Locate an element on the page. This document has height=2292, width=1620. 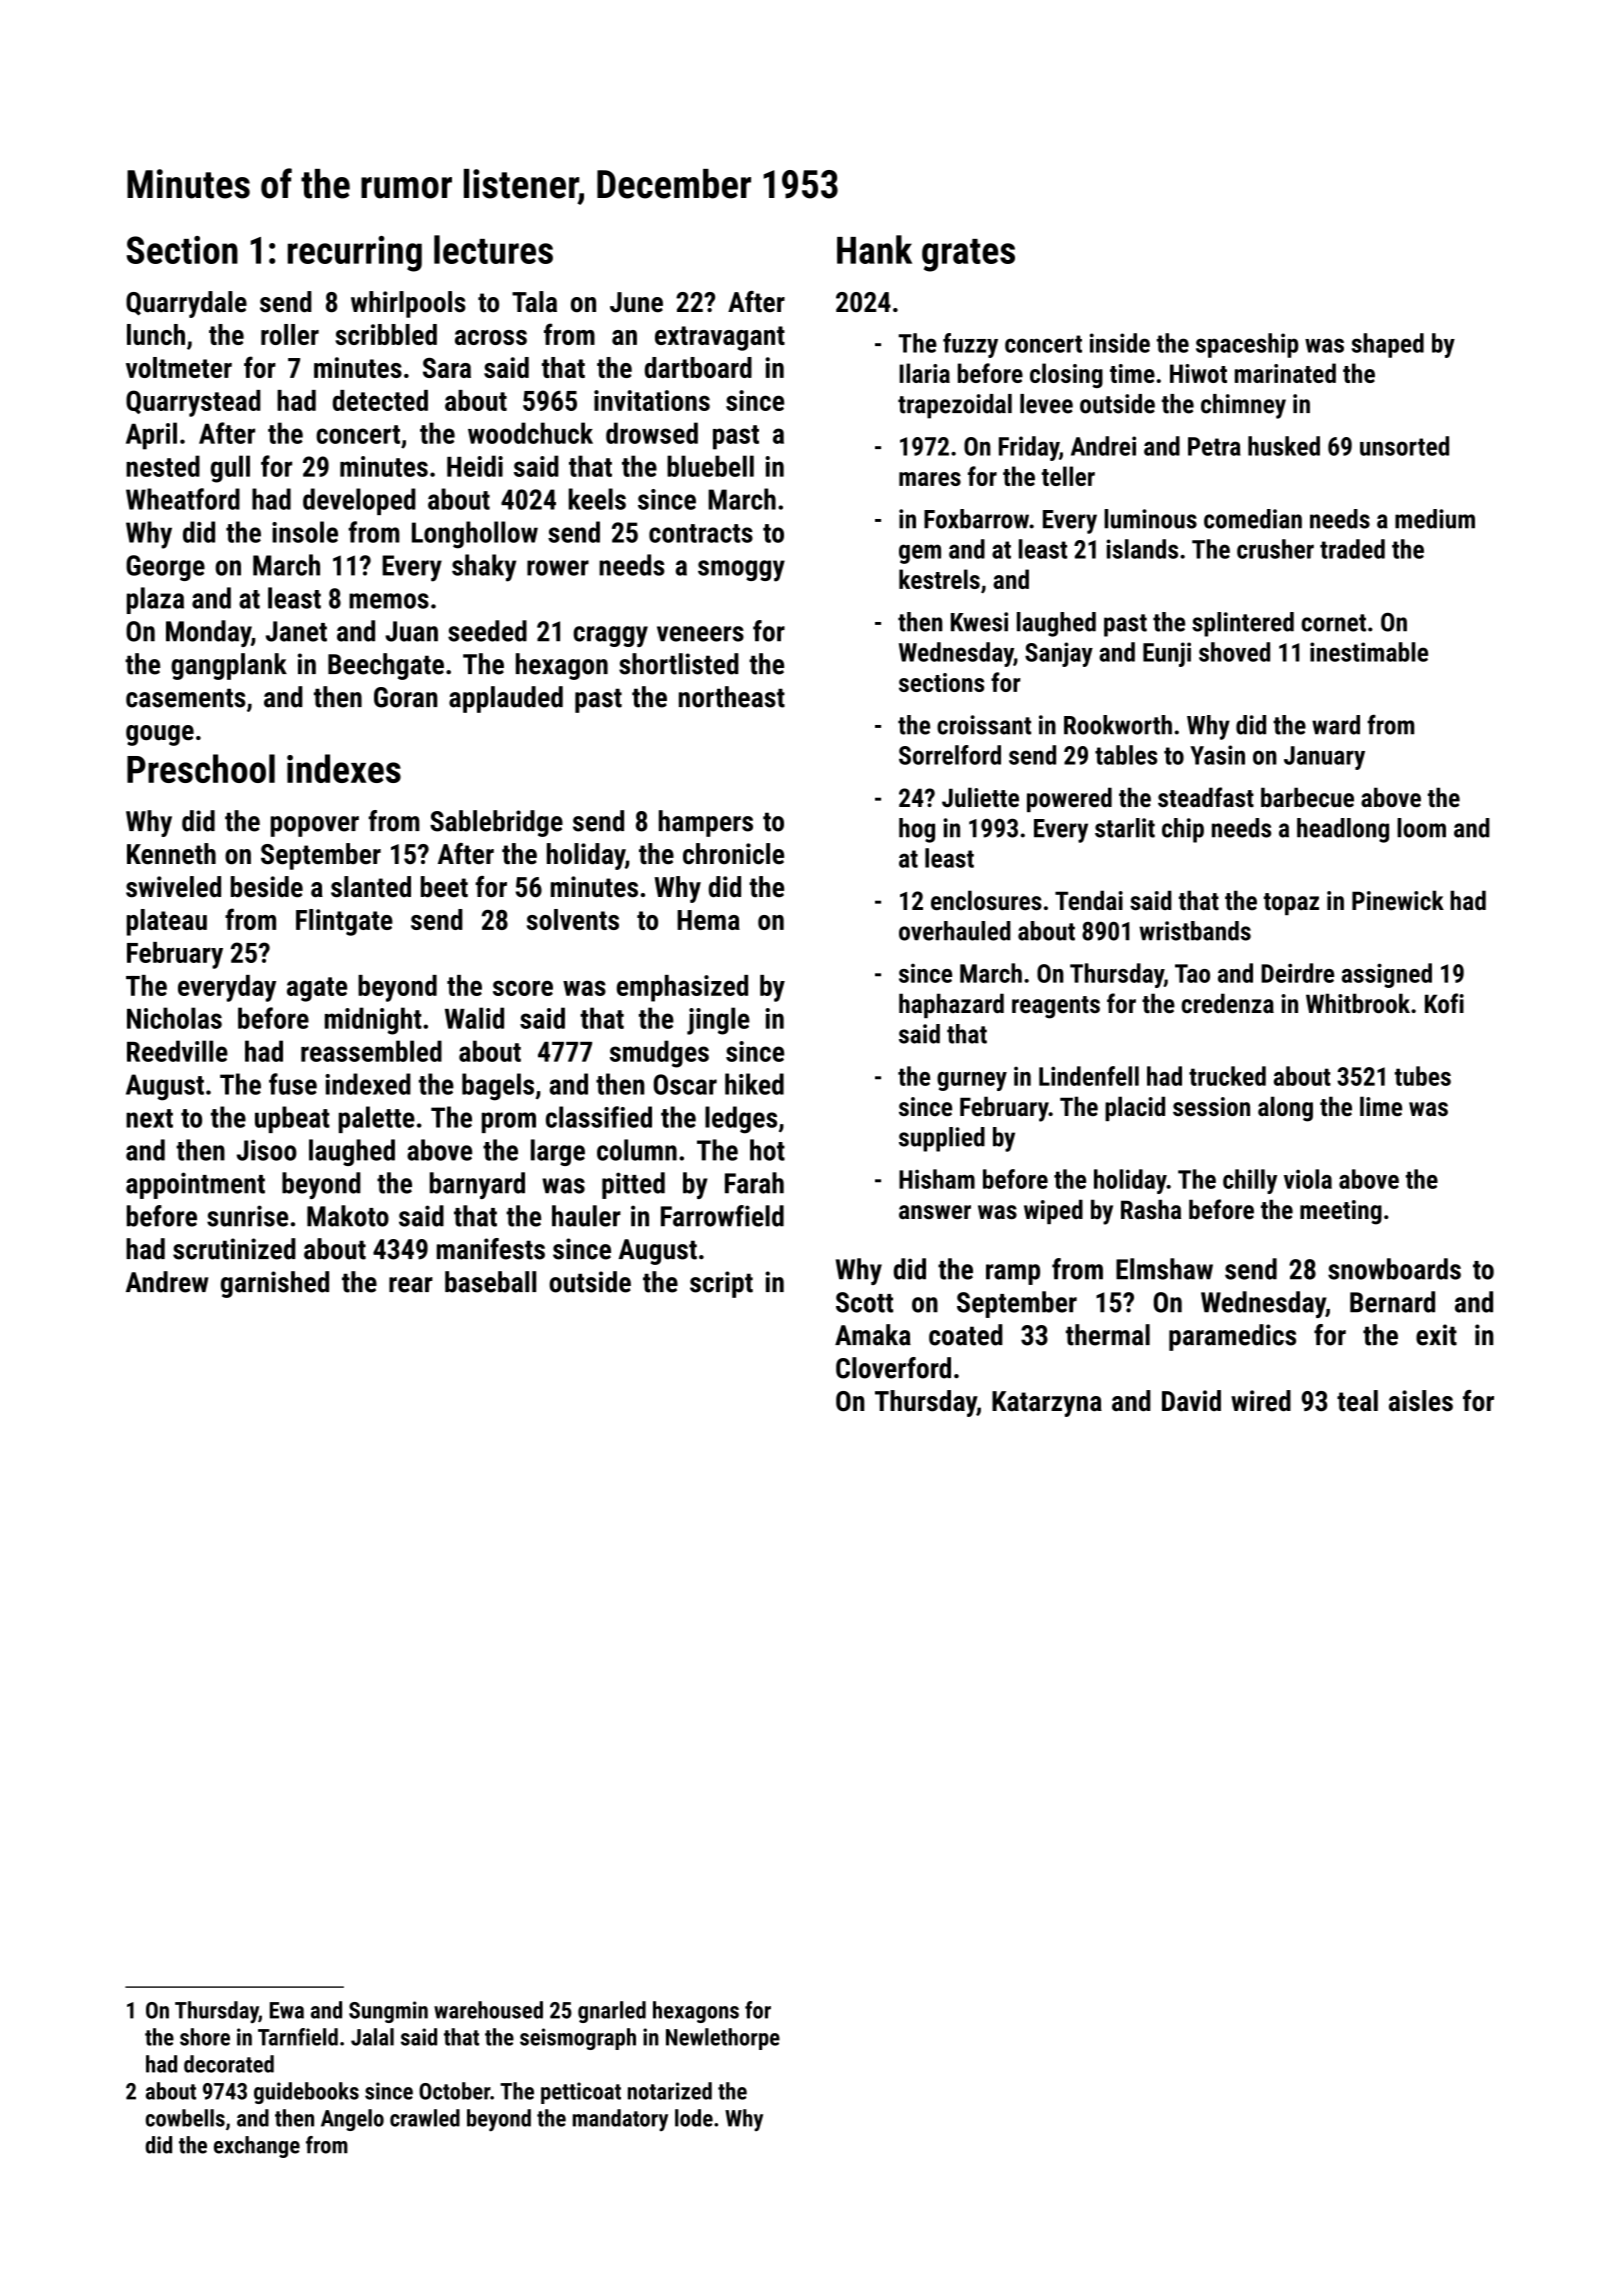
Tao is located at coordinates (1192, 973).
